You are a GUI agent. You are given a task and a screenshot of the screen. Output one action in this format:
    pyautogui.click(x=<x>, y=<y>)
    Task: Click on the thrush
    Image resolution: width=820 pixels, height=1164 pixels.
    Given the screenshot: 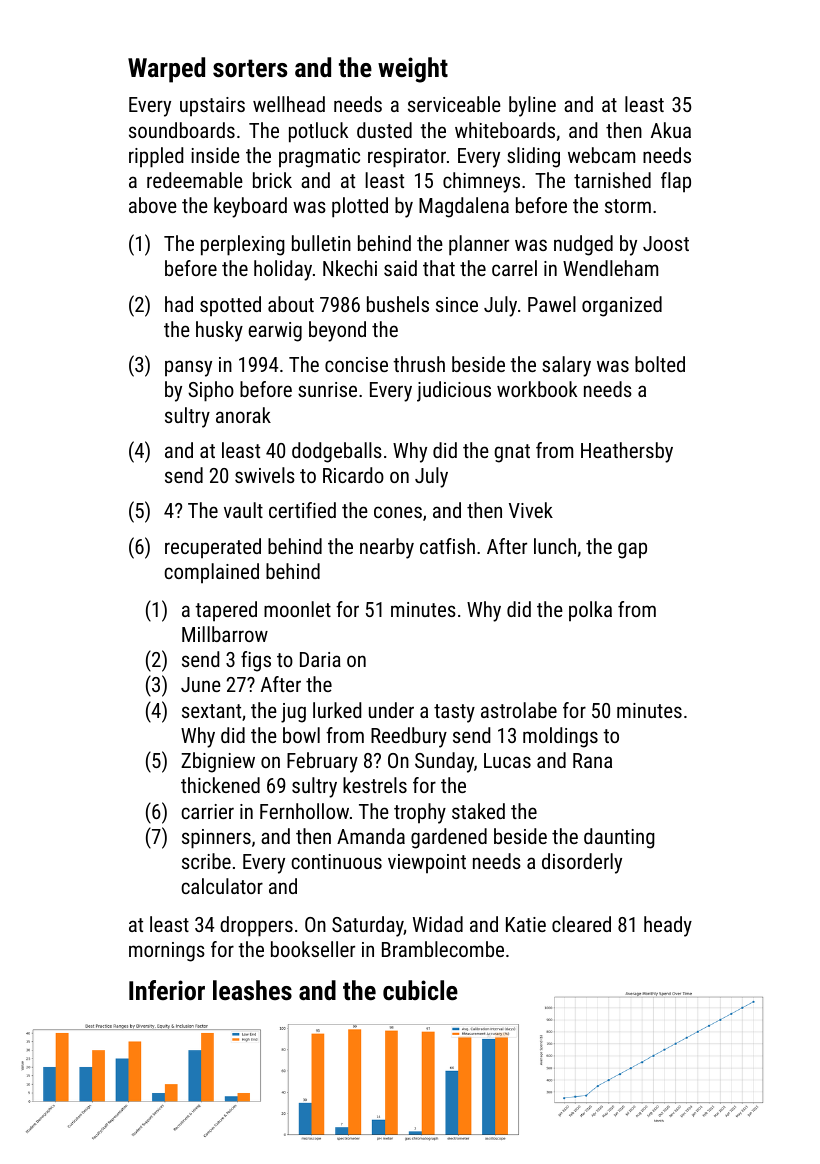 What is the action you would take?
    pyautogui.click(x=419, y=364)
